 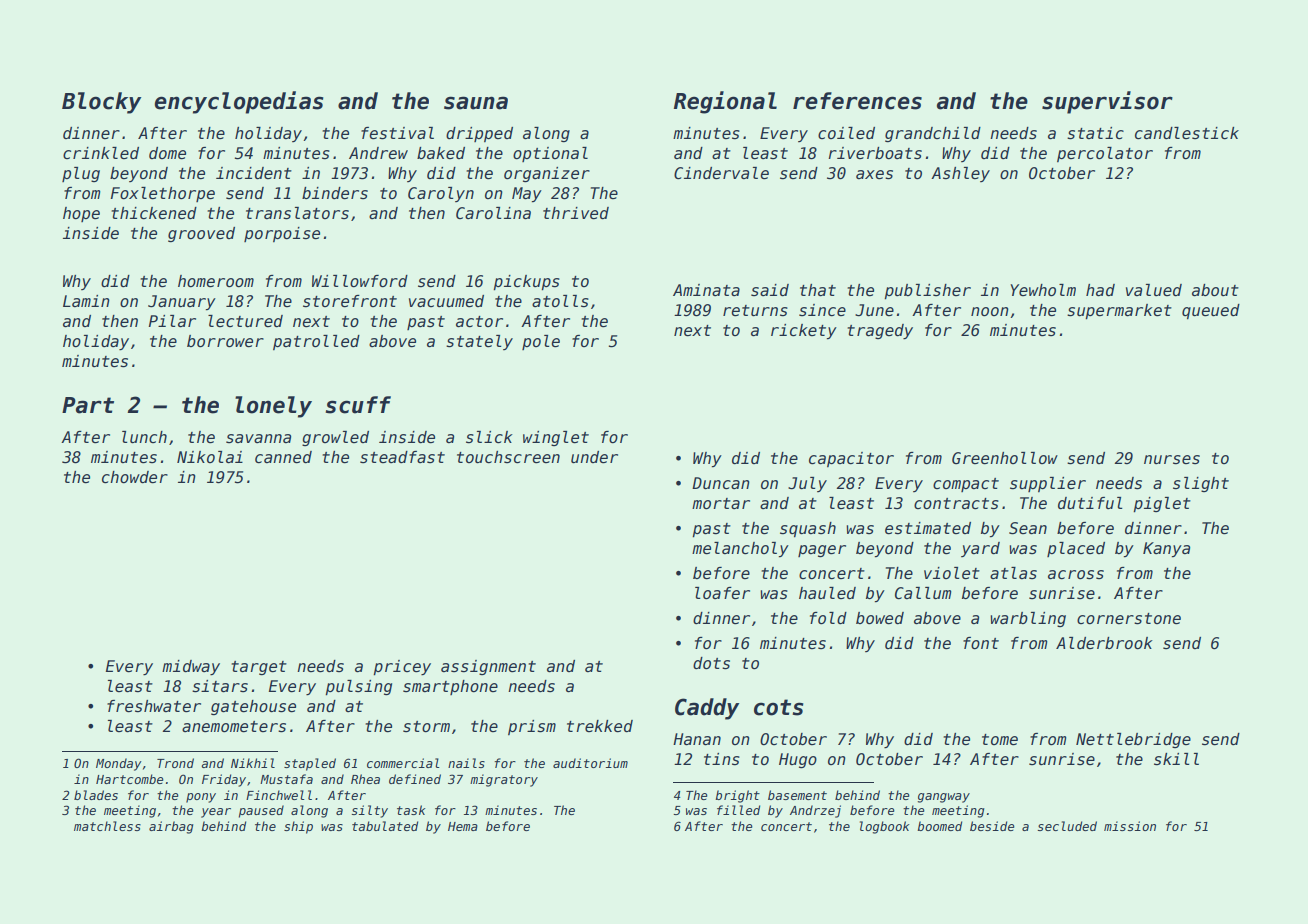 What do you see at coordinates (711, 663) in the document?
I see `dots` at bounding box center [711, 663].
